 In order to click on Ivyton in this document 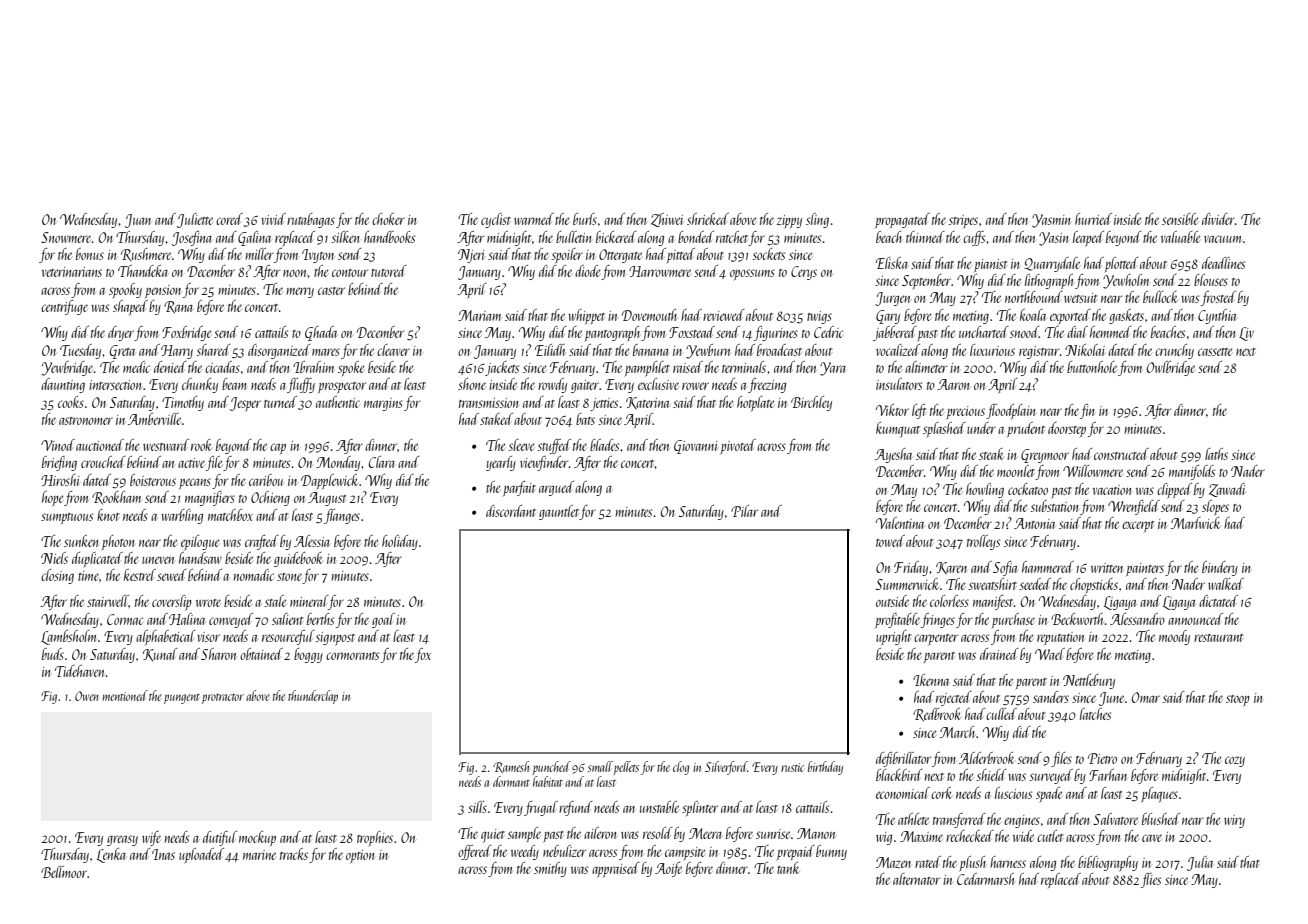, I will do `click(318, 256)`.
